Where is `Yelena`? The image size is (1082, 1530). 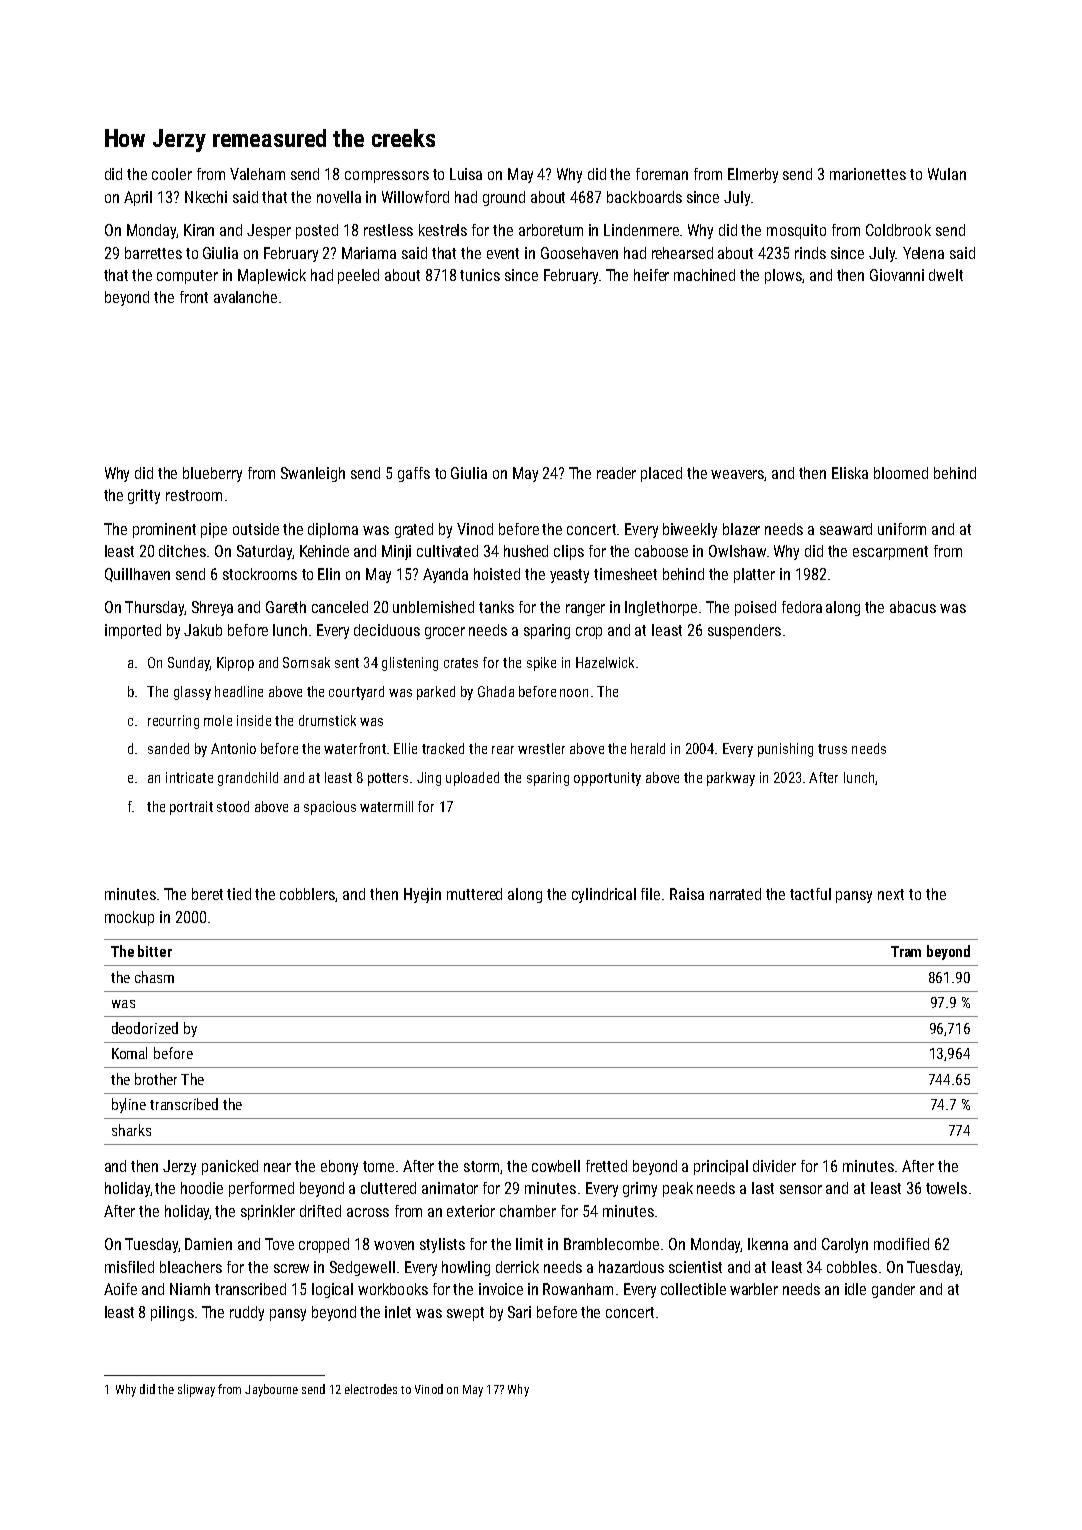 Yelena is located at coordinates (923, 253).
